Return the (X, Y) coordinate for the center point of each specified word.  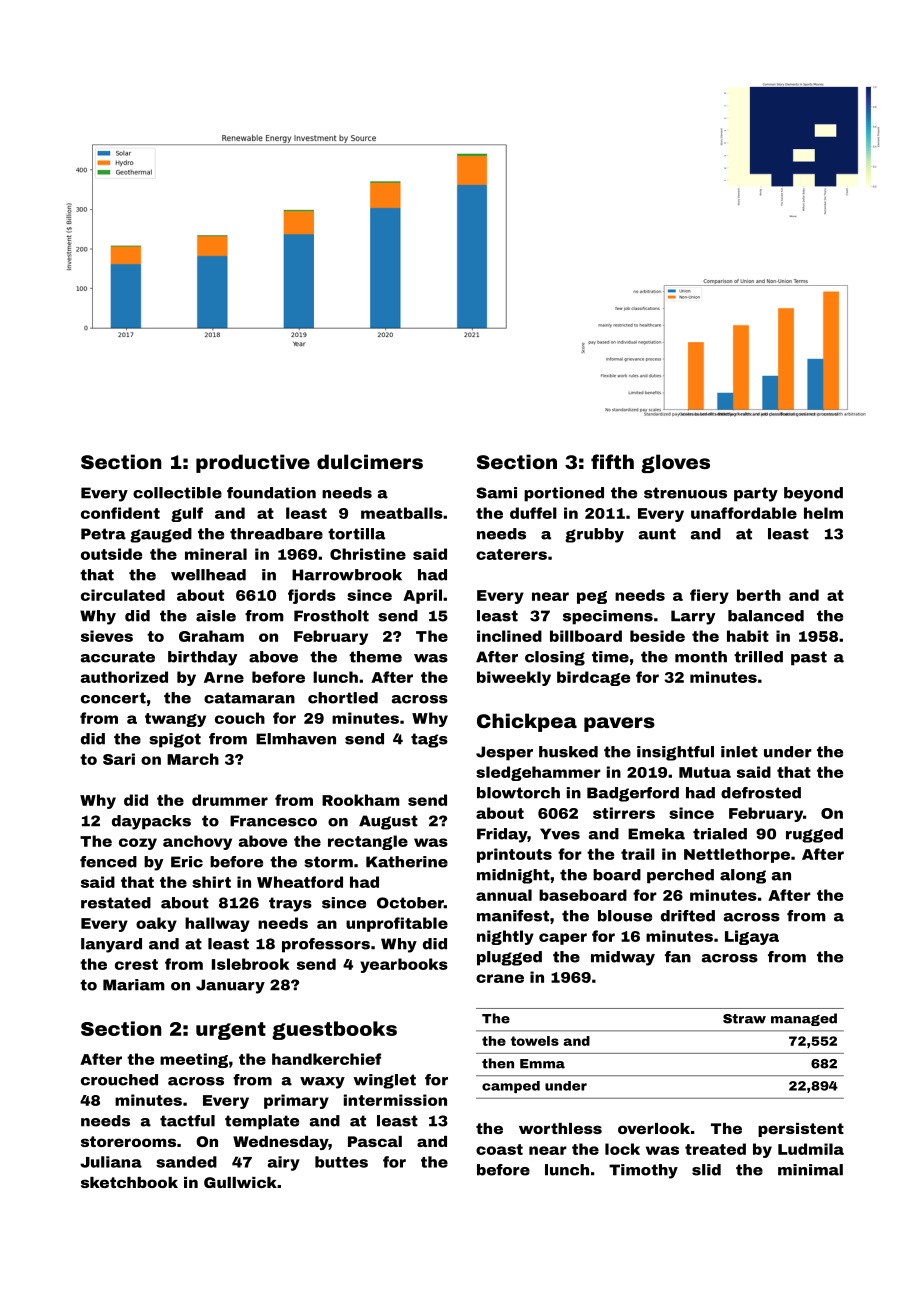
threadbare (276, 534)
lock (622, 1149)
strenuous (685, 493)
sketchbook (129, 1182)
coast (499, 1149)
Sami (496, 493)
